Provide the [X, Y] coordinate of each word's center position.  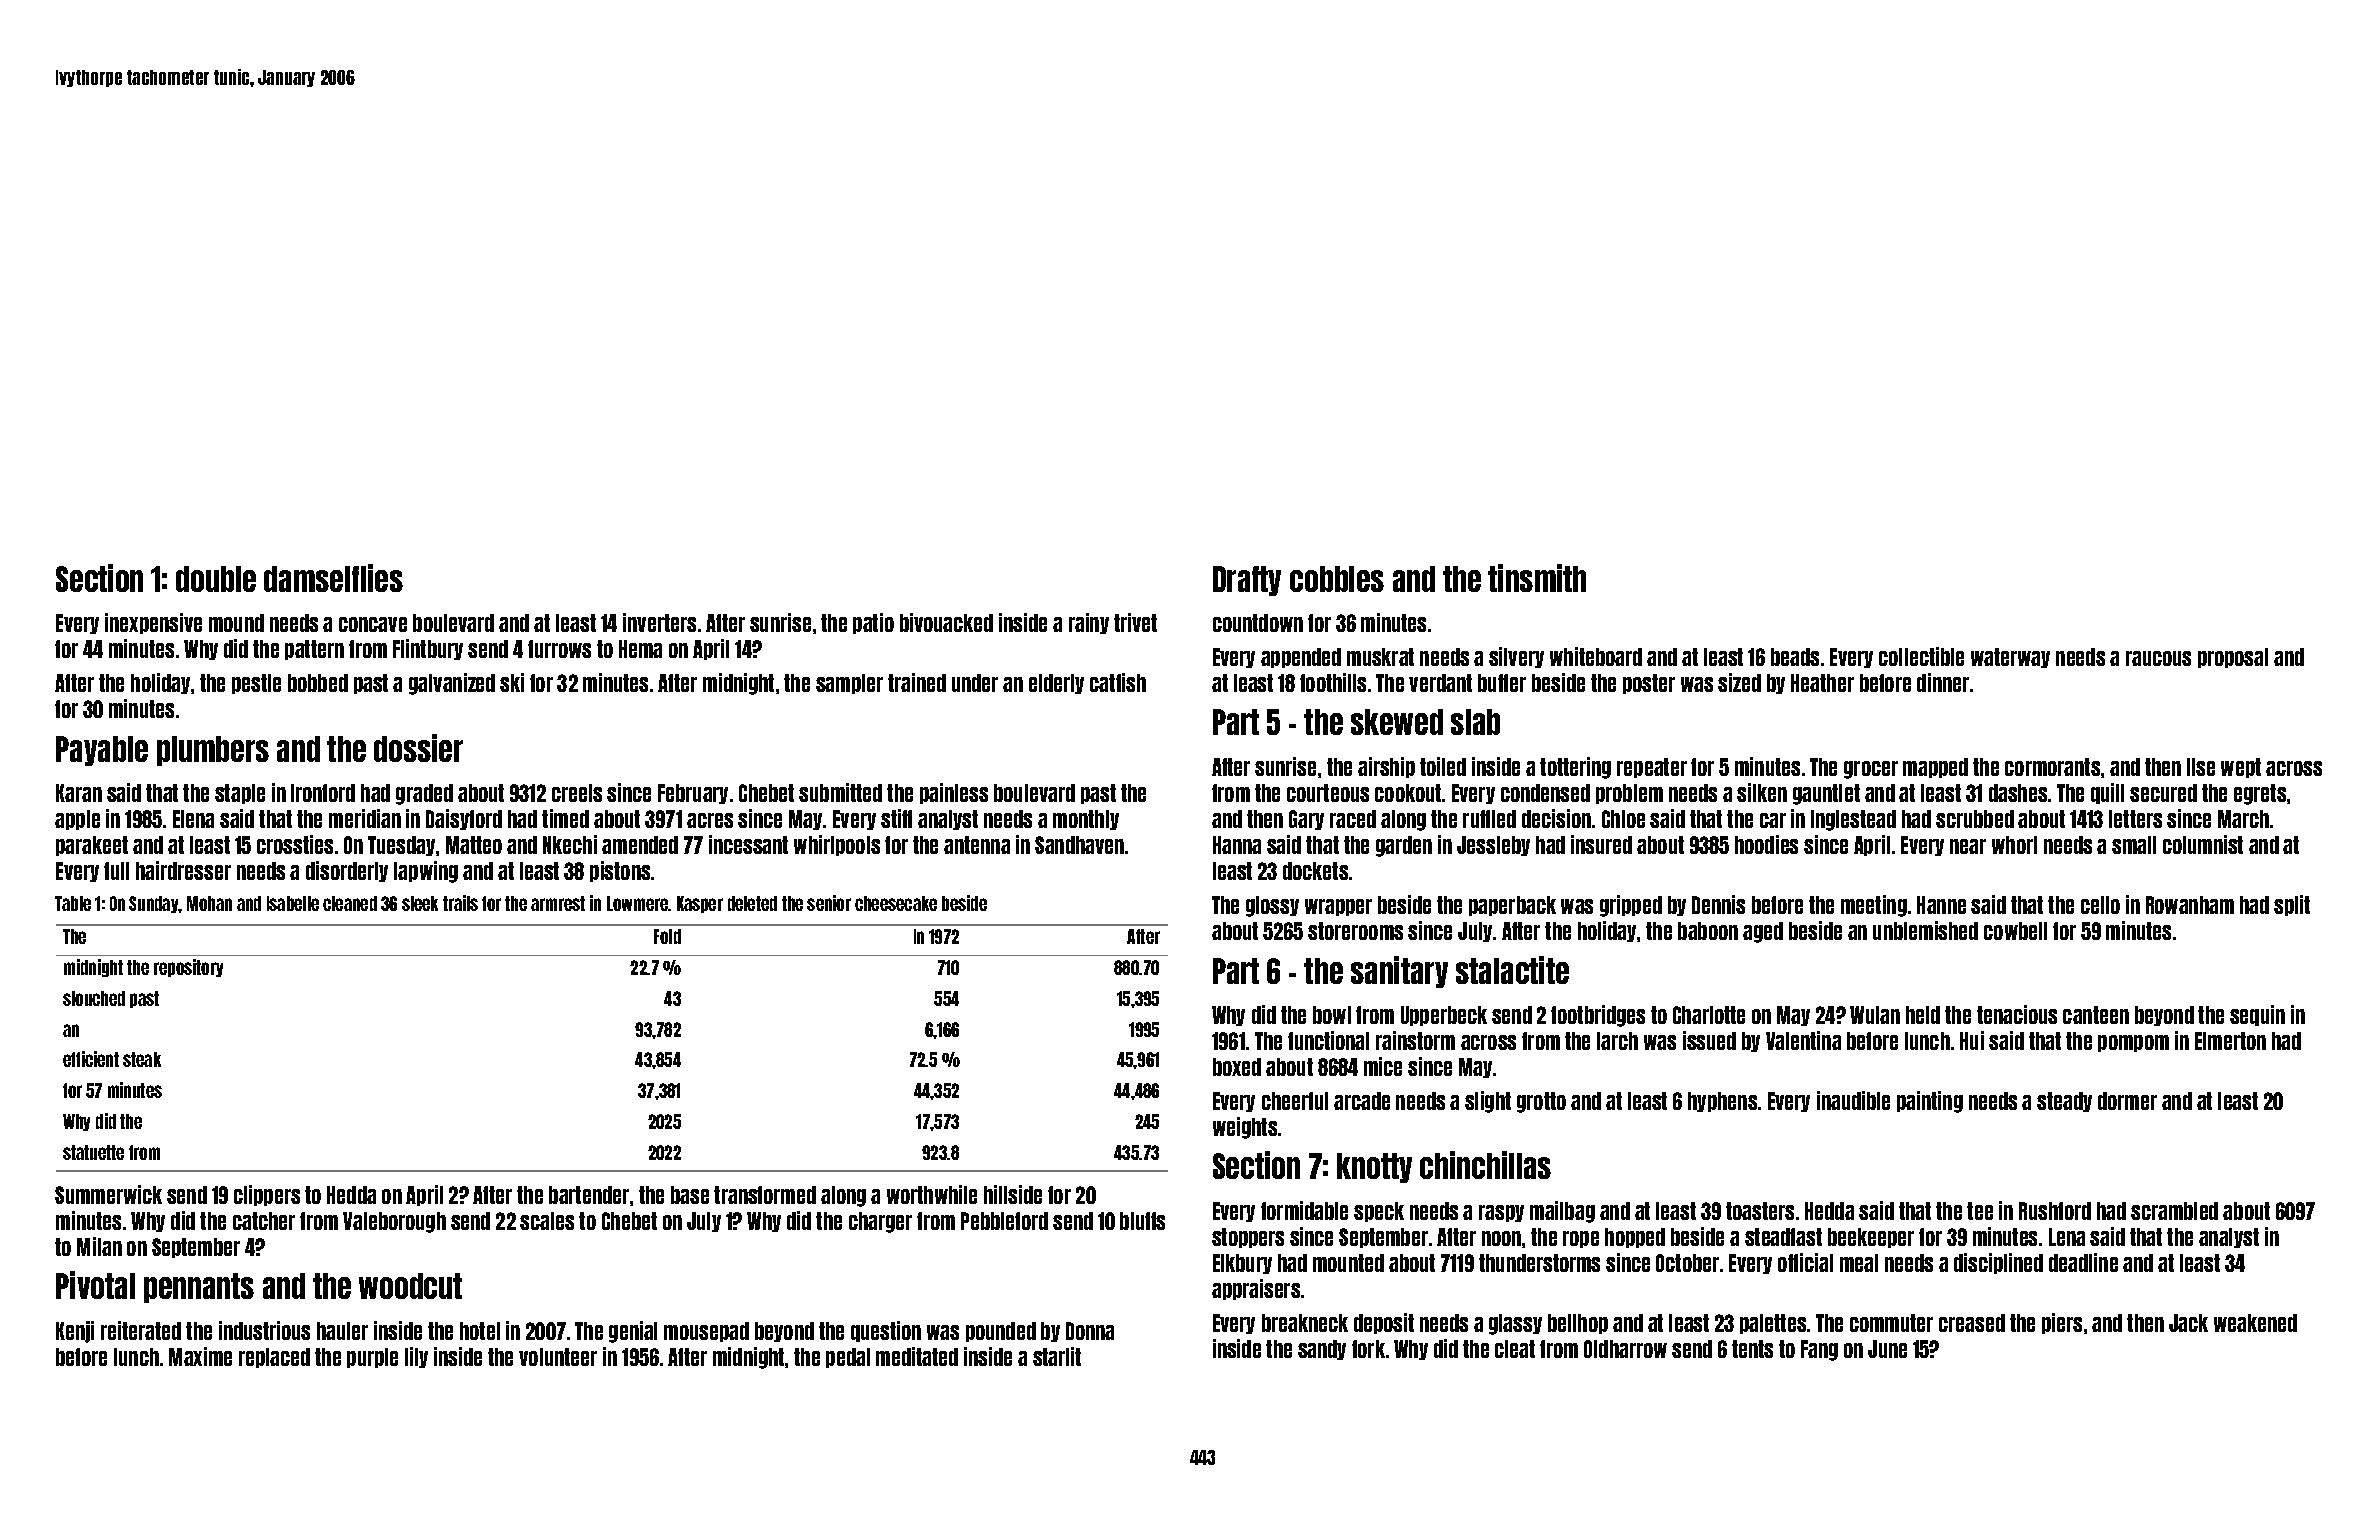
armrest [558, 903]
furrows [559, 649]
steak [142, 1059]
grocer [1871, 770]
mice [1383, 1066]
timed [565, 818]
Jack [2188, 1323]
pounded [1001, 1332]
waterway [2010, 658]
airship [1386, 767]
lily [416, 1357]
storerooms [1355, 931]
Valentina [1803, 1040]
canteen [2096, 1015]
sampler [849, 684]
